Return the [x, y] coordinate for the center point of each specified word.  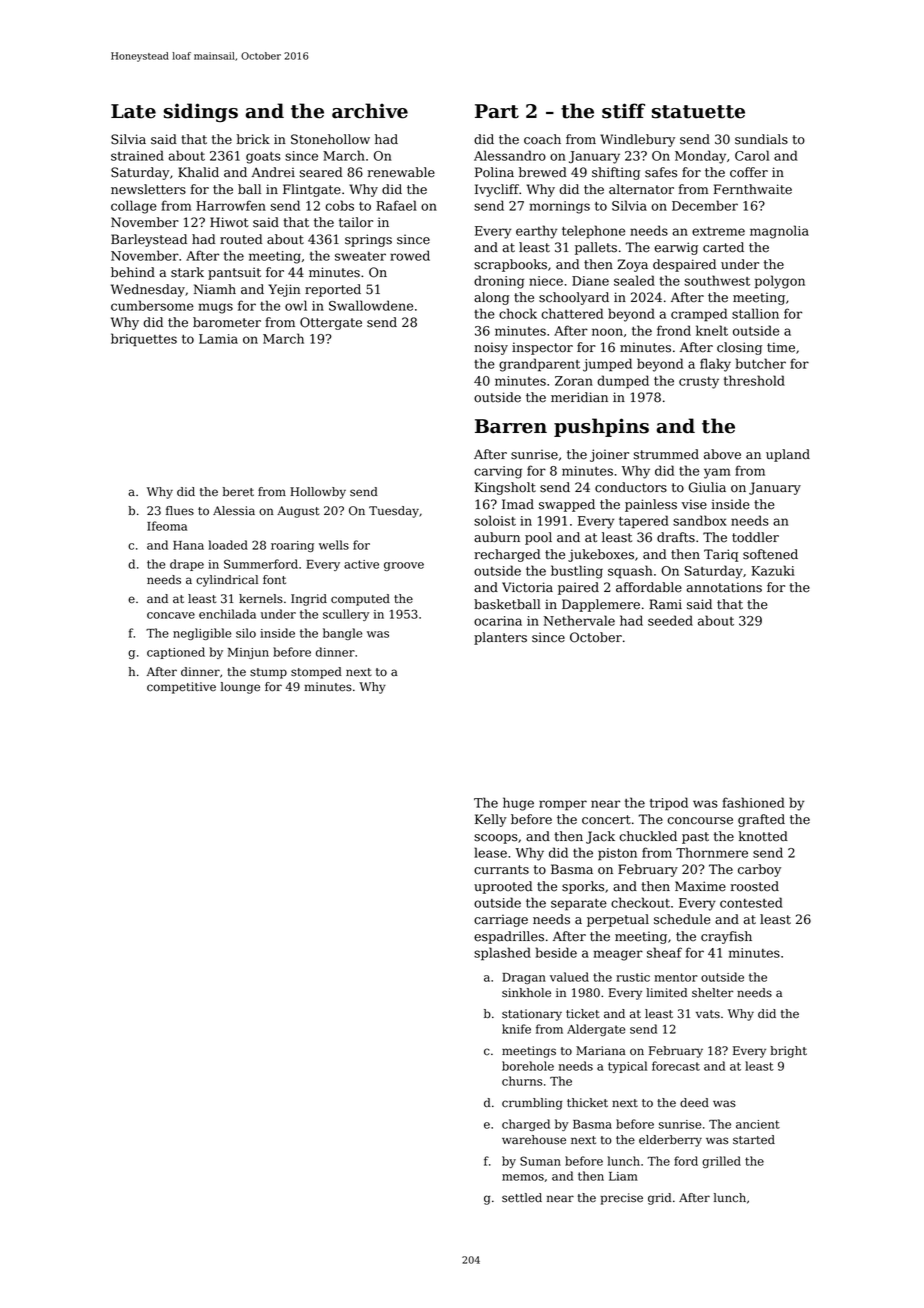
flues [180, 511]
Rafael [396, 205]
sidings [201, 112]
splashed [502, 954]
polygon [780, 282]
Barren [511, 426]
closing [739, 348]
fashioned [753, 802]
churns [522, 1081]
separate [579, 905]
